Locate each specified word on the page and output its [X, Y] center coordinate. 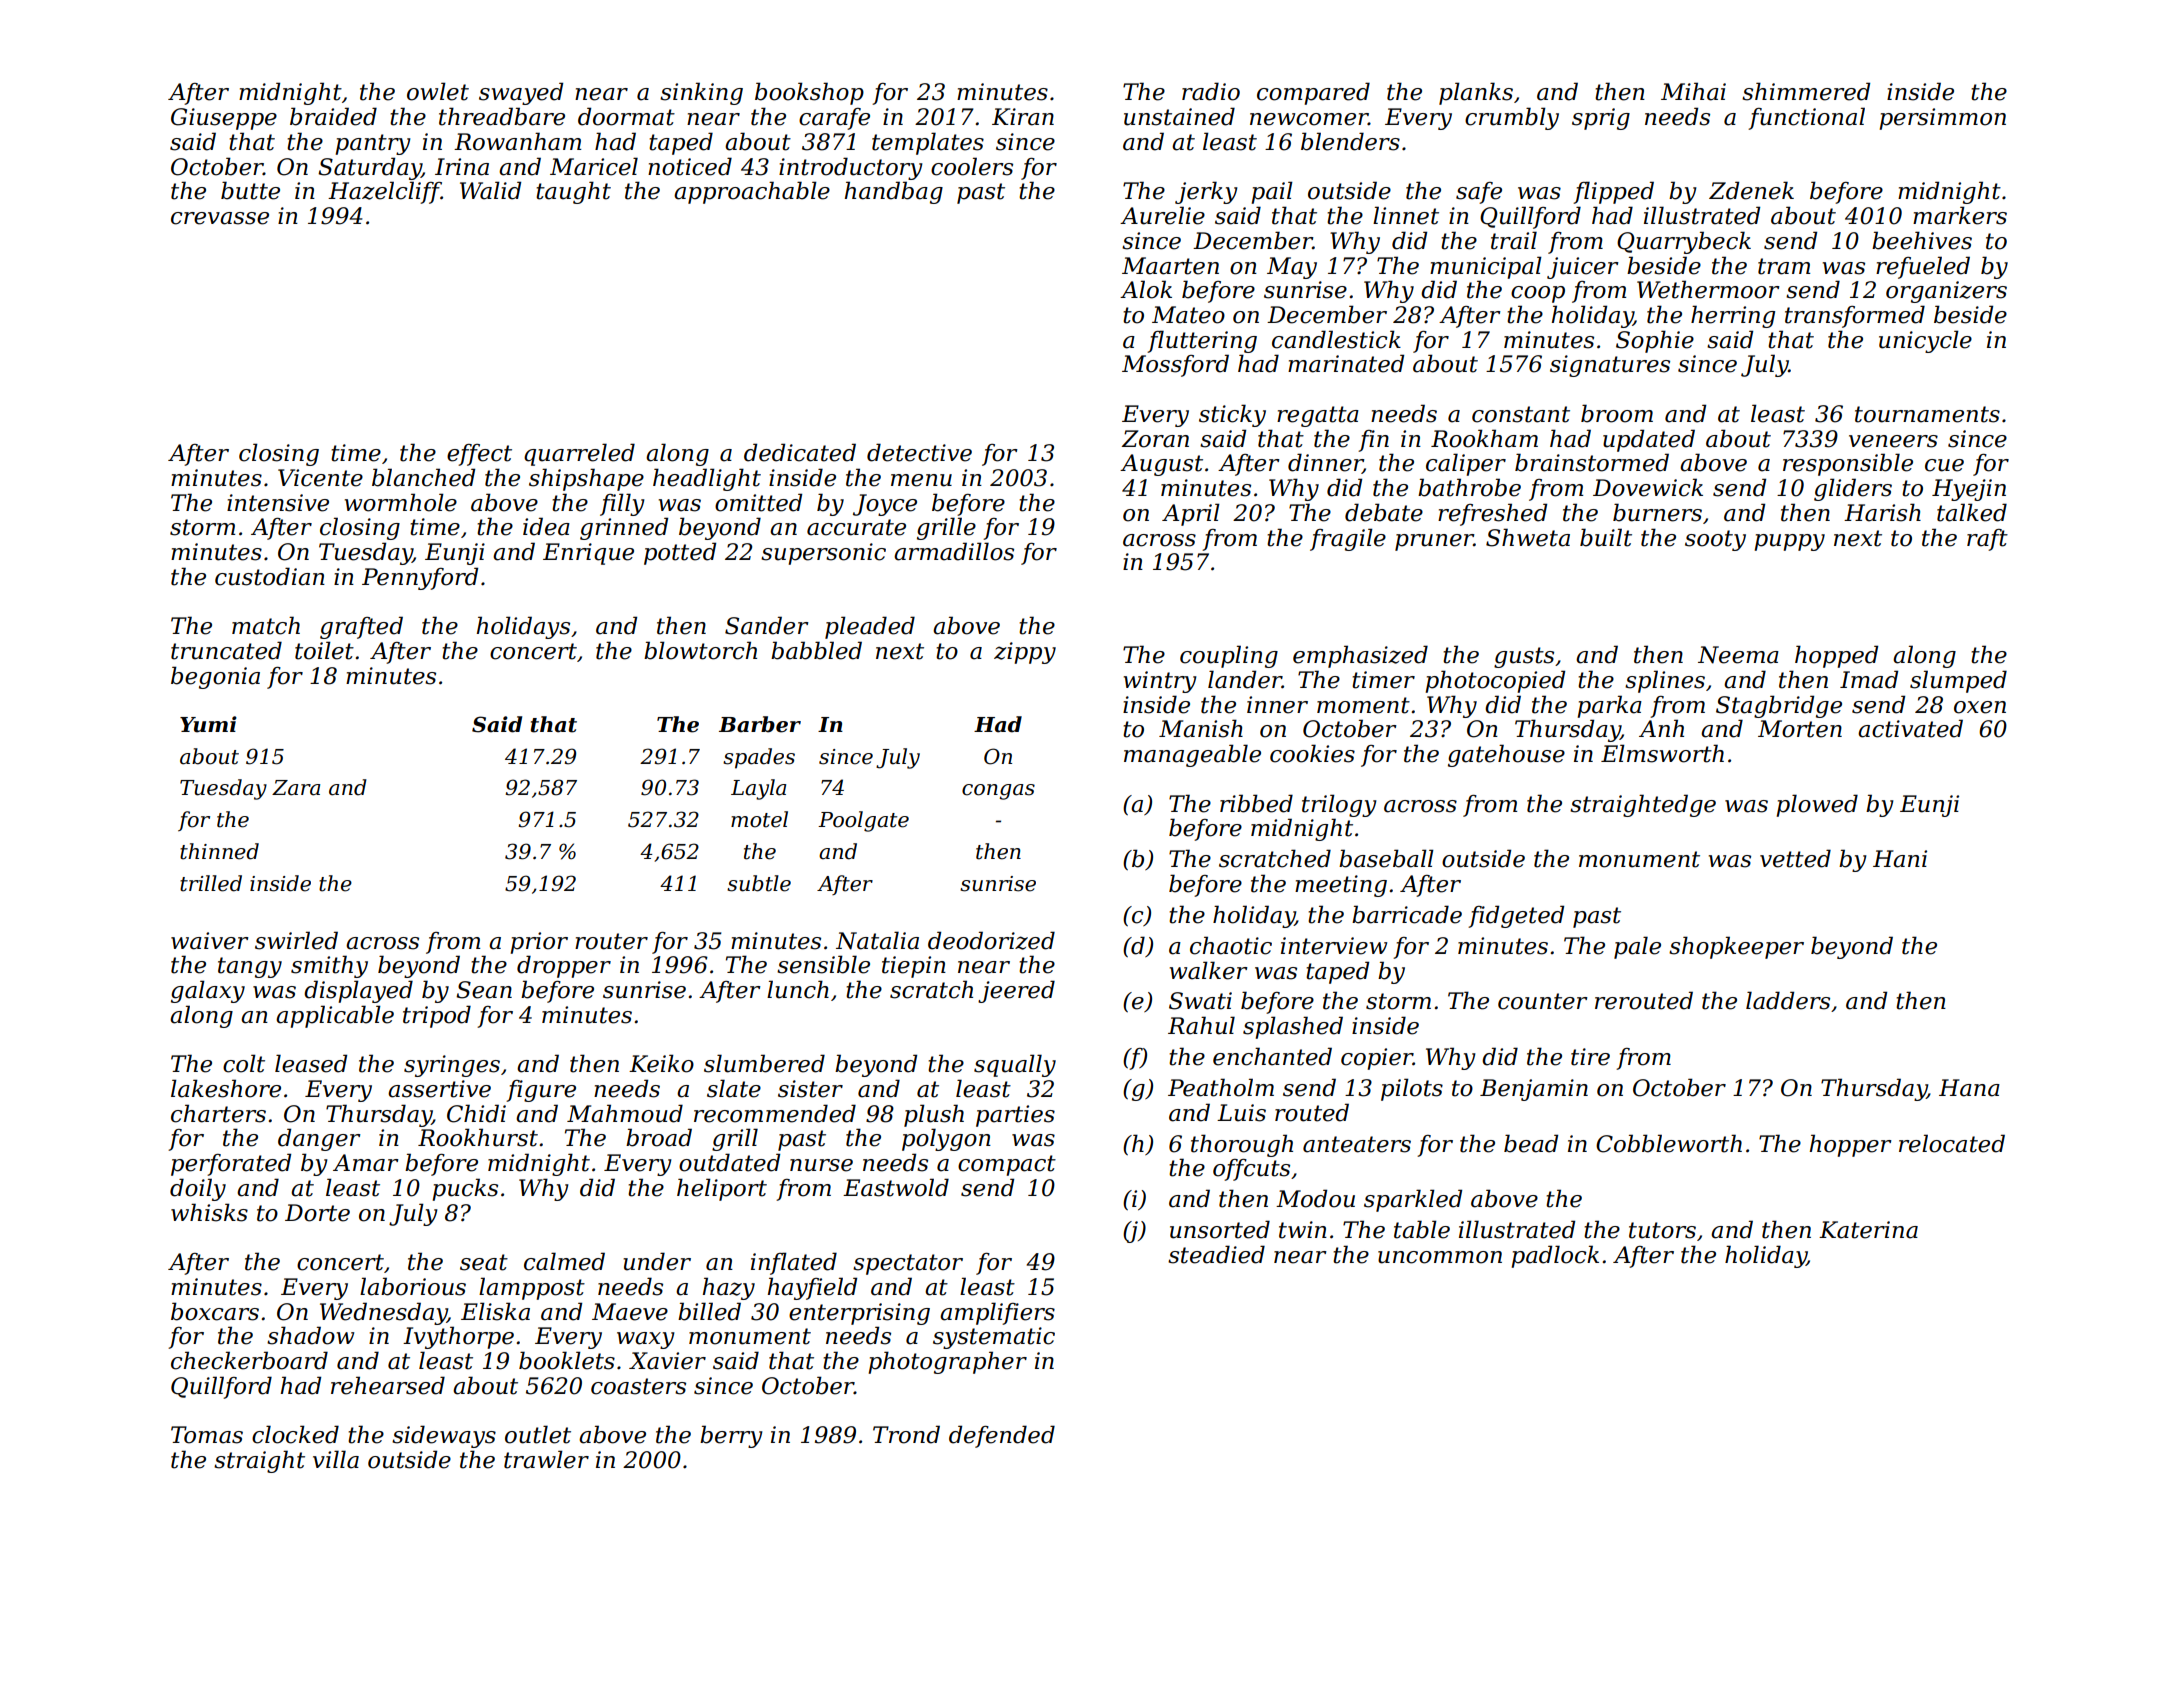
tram [1784, 266]
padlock [1555, 1256]
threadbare [502, 116]
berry [731, 1436]
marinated [1346, 363]
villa [336, 1459]
